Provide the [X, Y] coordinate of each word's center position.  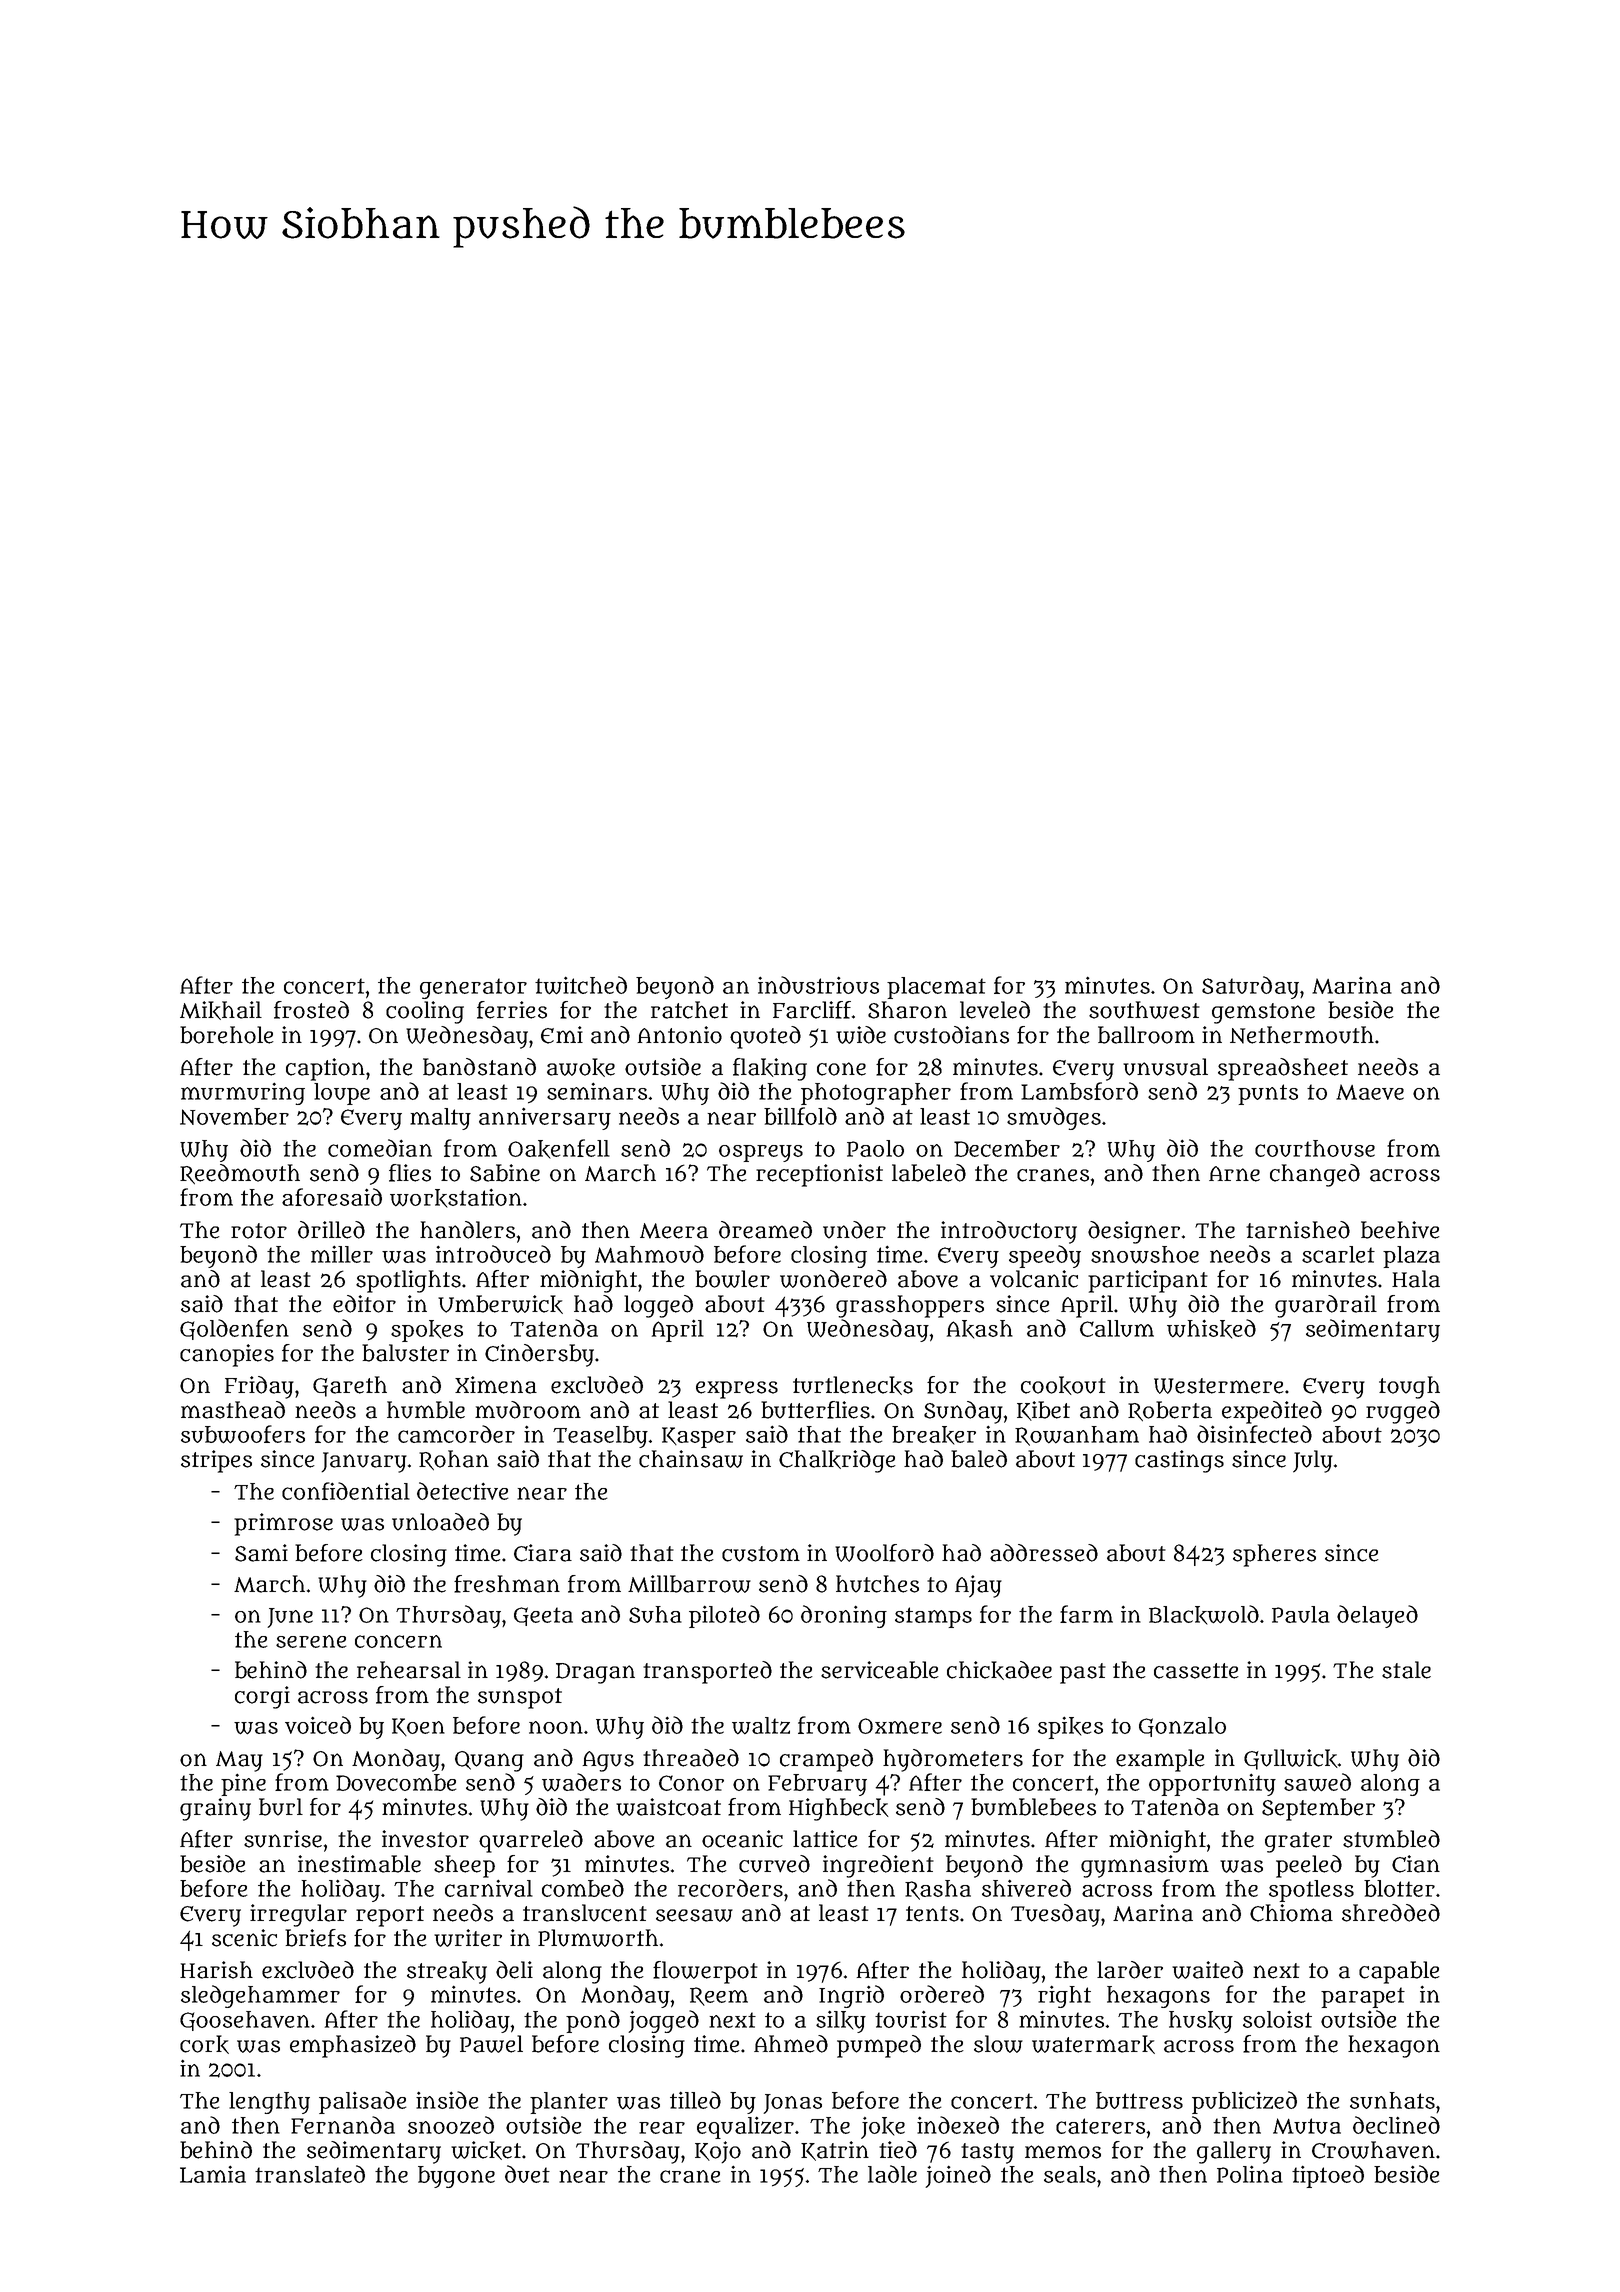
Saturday [1250, 987]
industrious [818, 985]
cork [204, 2044]
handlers [467, 1230]
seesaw [694, 1915]
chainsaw [691, 1459]
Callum [1117, 1328]
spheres [1274, 1555]
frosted [311, 1010]
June [290, 1618]
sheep [464, 1866]
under [854, 1230]
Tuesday [1055, 1915]
